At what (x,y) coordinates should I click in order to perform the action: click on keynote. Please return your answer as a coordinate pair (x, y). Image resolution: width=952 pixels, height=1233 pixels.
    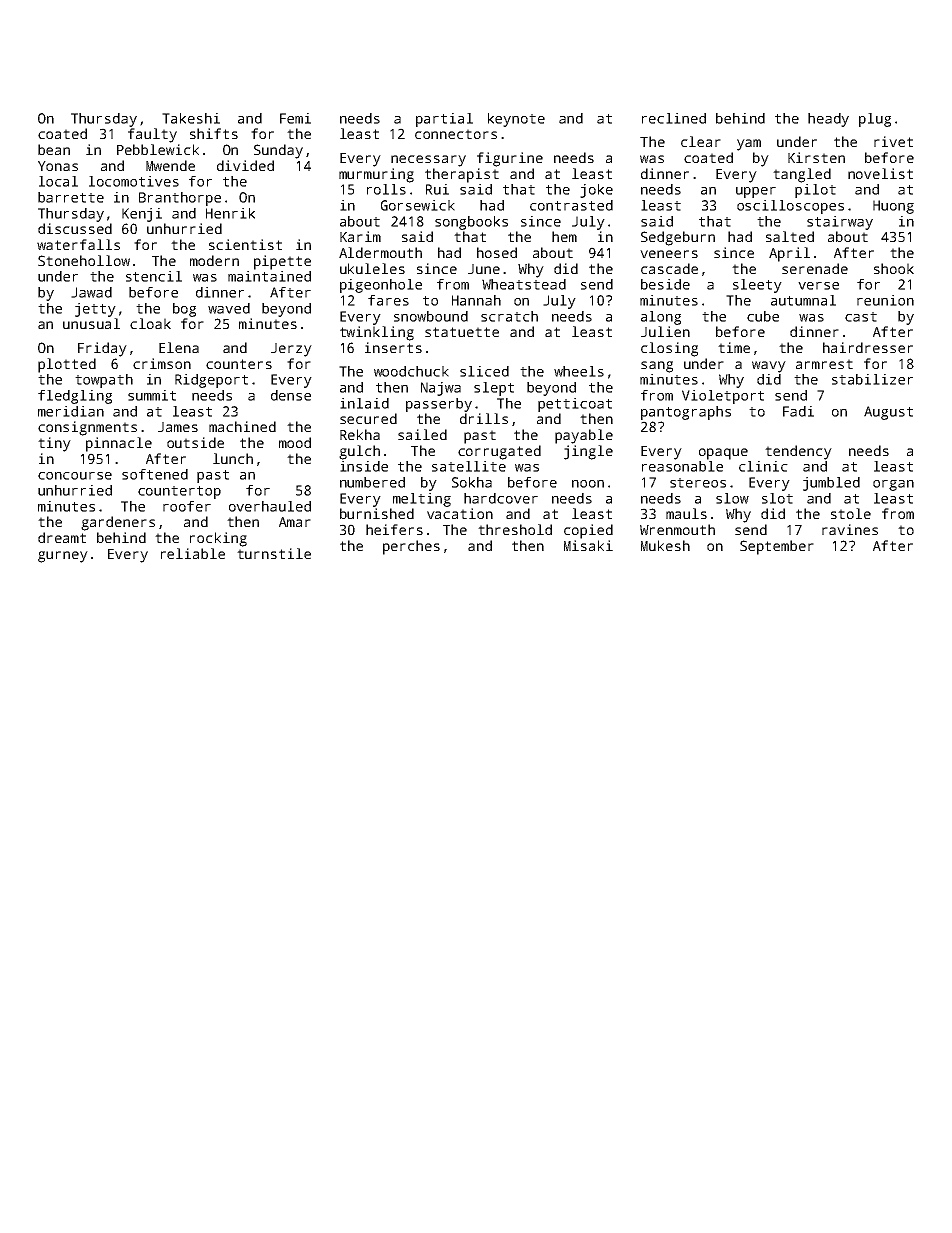
    Looking at the image, I should click on (516, 120).
